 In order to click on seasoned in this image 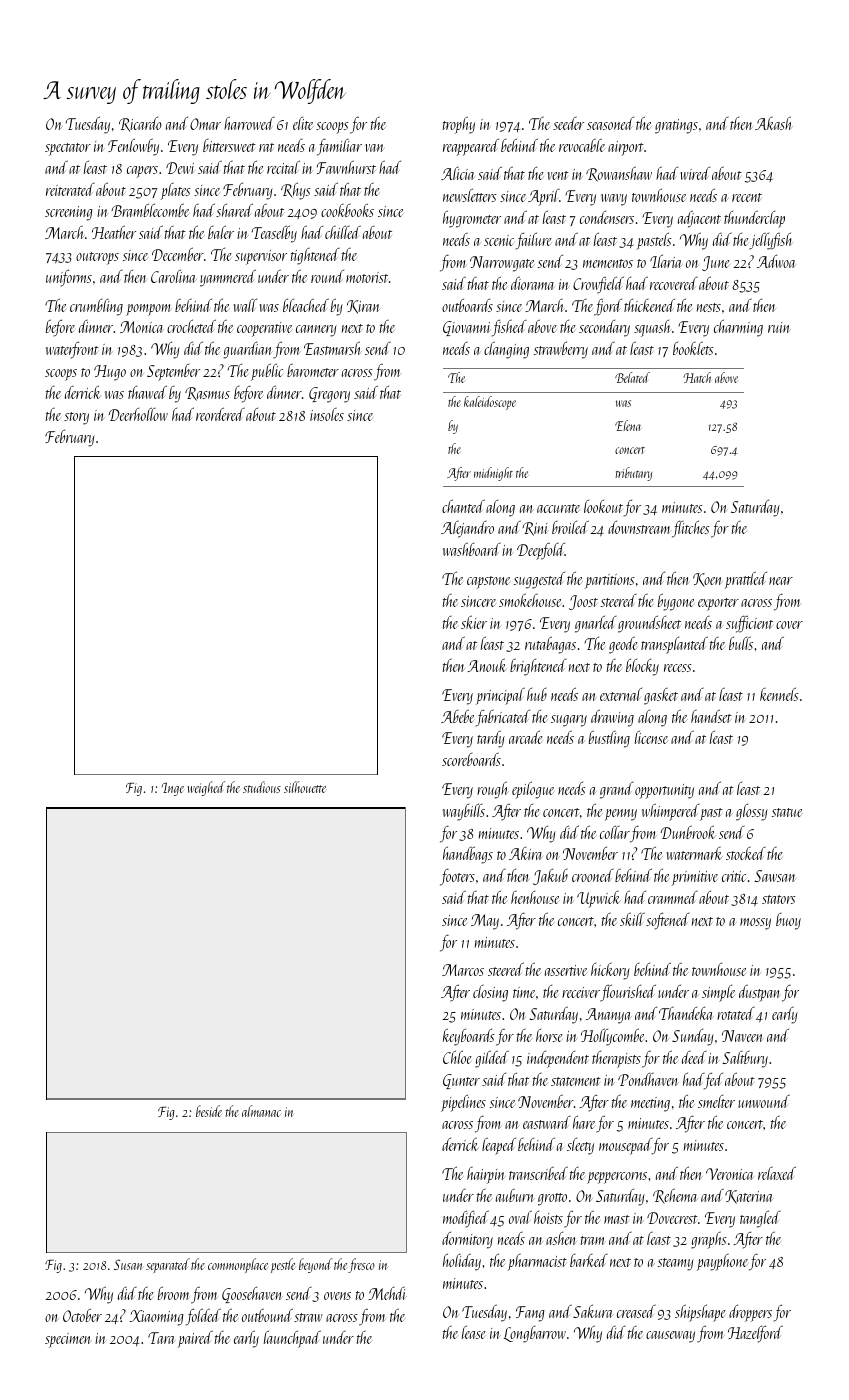, I will do `click(610, 123)`.
